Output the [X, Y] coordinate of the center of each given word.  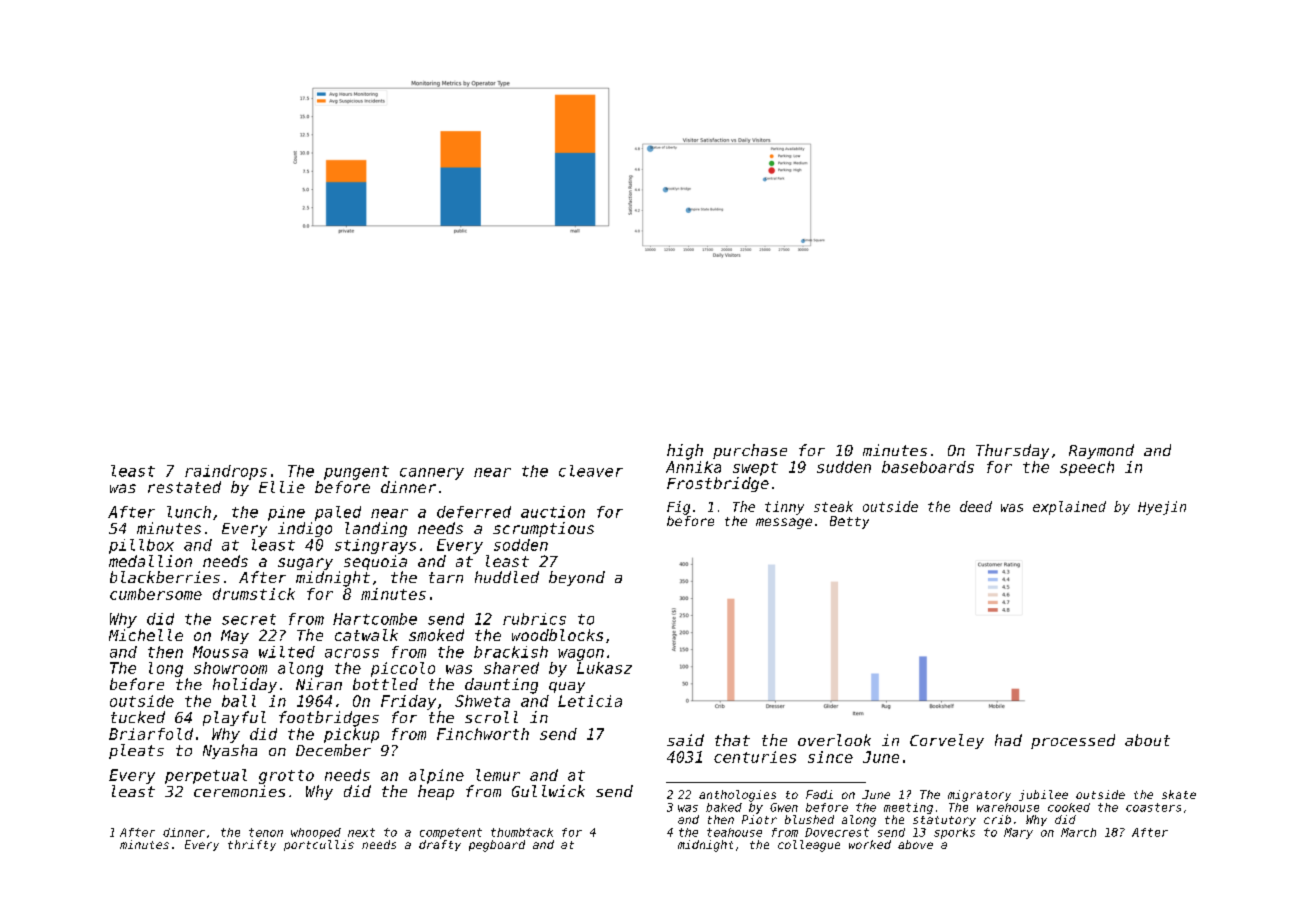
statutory [944, 821]
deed [976, 506]
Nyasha [230, 751]
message [784, 523]
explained [1069, 508]
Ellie [282, 487]
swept [755, 469]
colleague [809, 846]
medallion [150, 561]
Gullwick [548, 791]
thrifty [252, 845]
